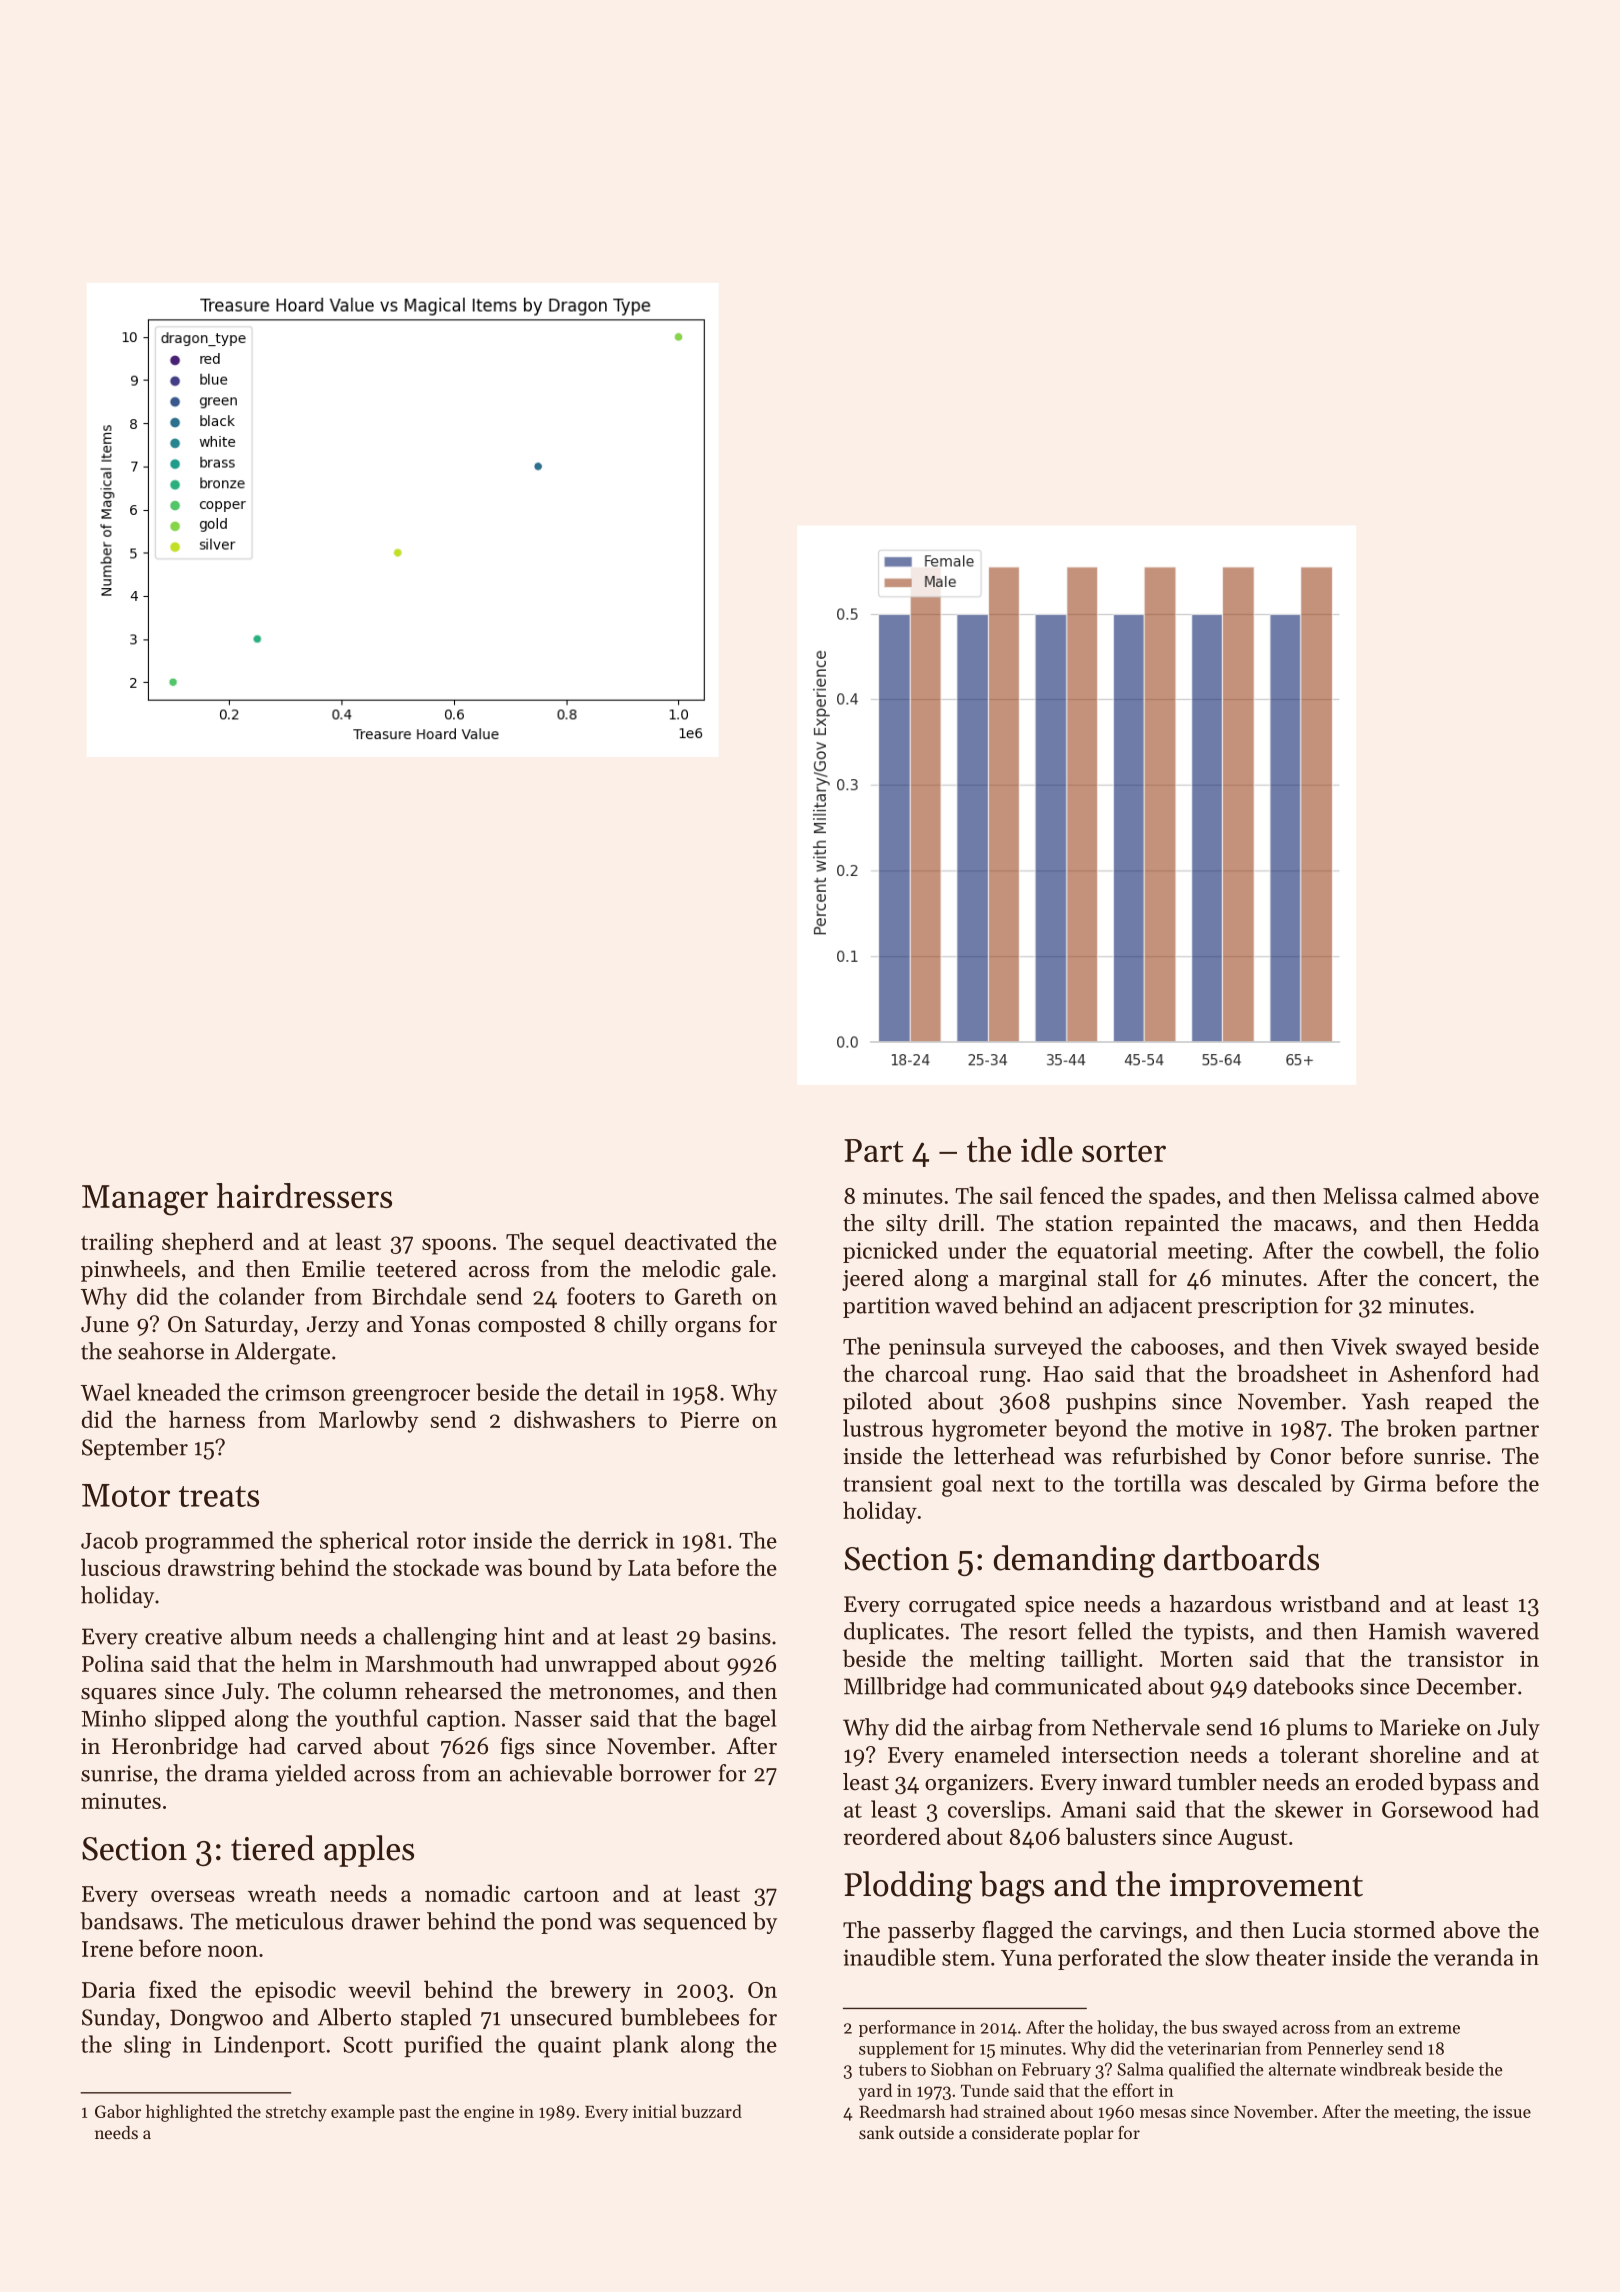  What do you see at coordinates (145, 1200) in the document?
I see `Manager` at bounding box center [145, 1200].
